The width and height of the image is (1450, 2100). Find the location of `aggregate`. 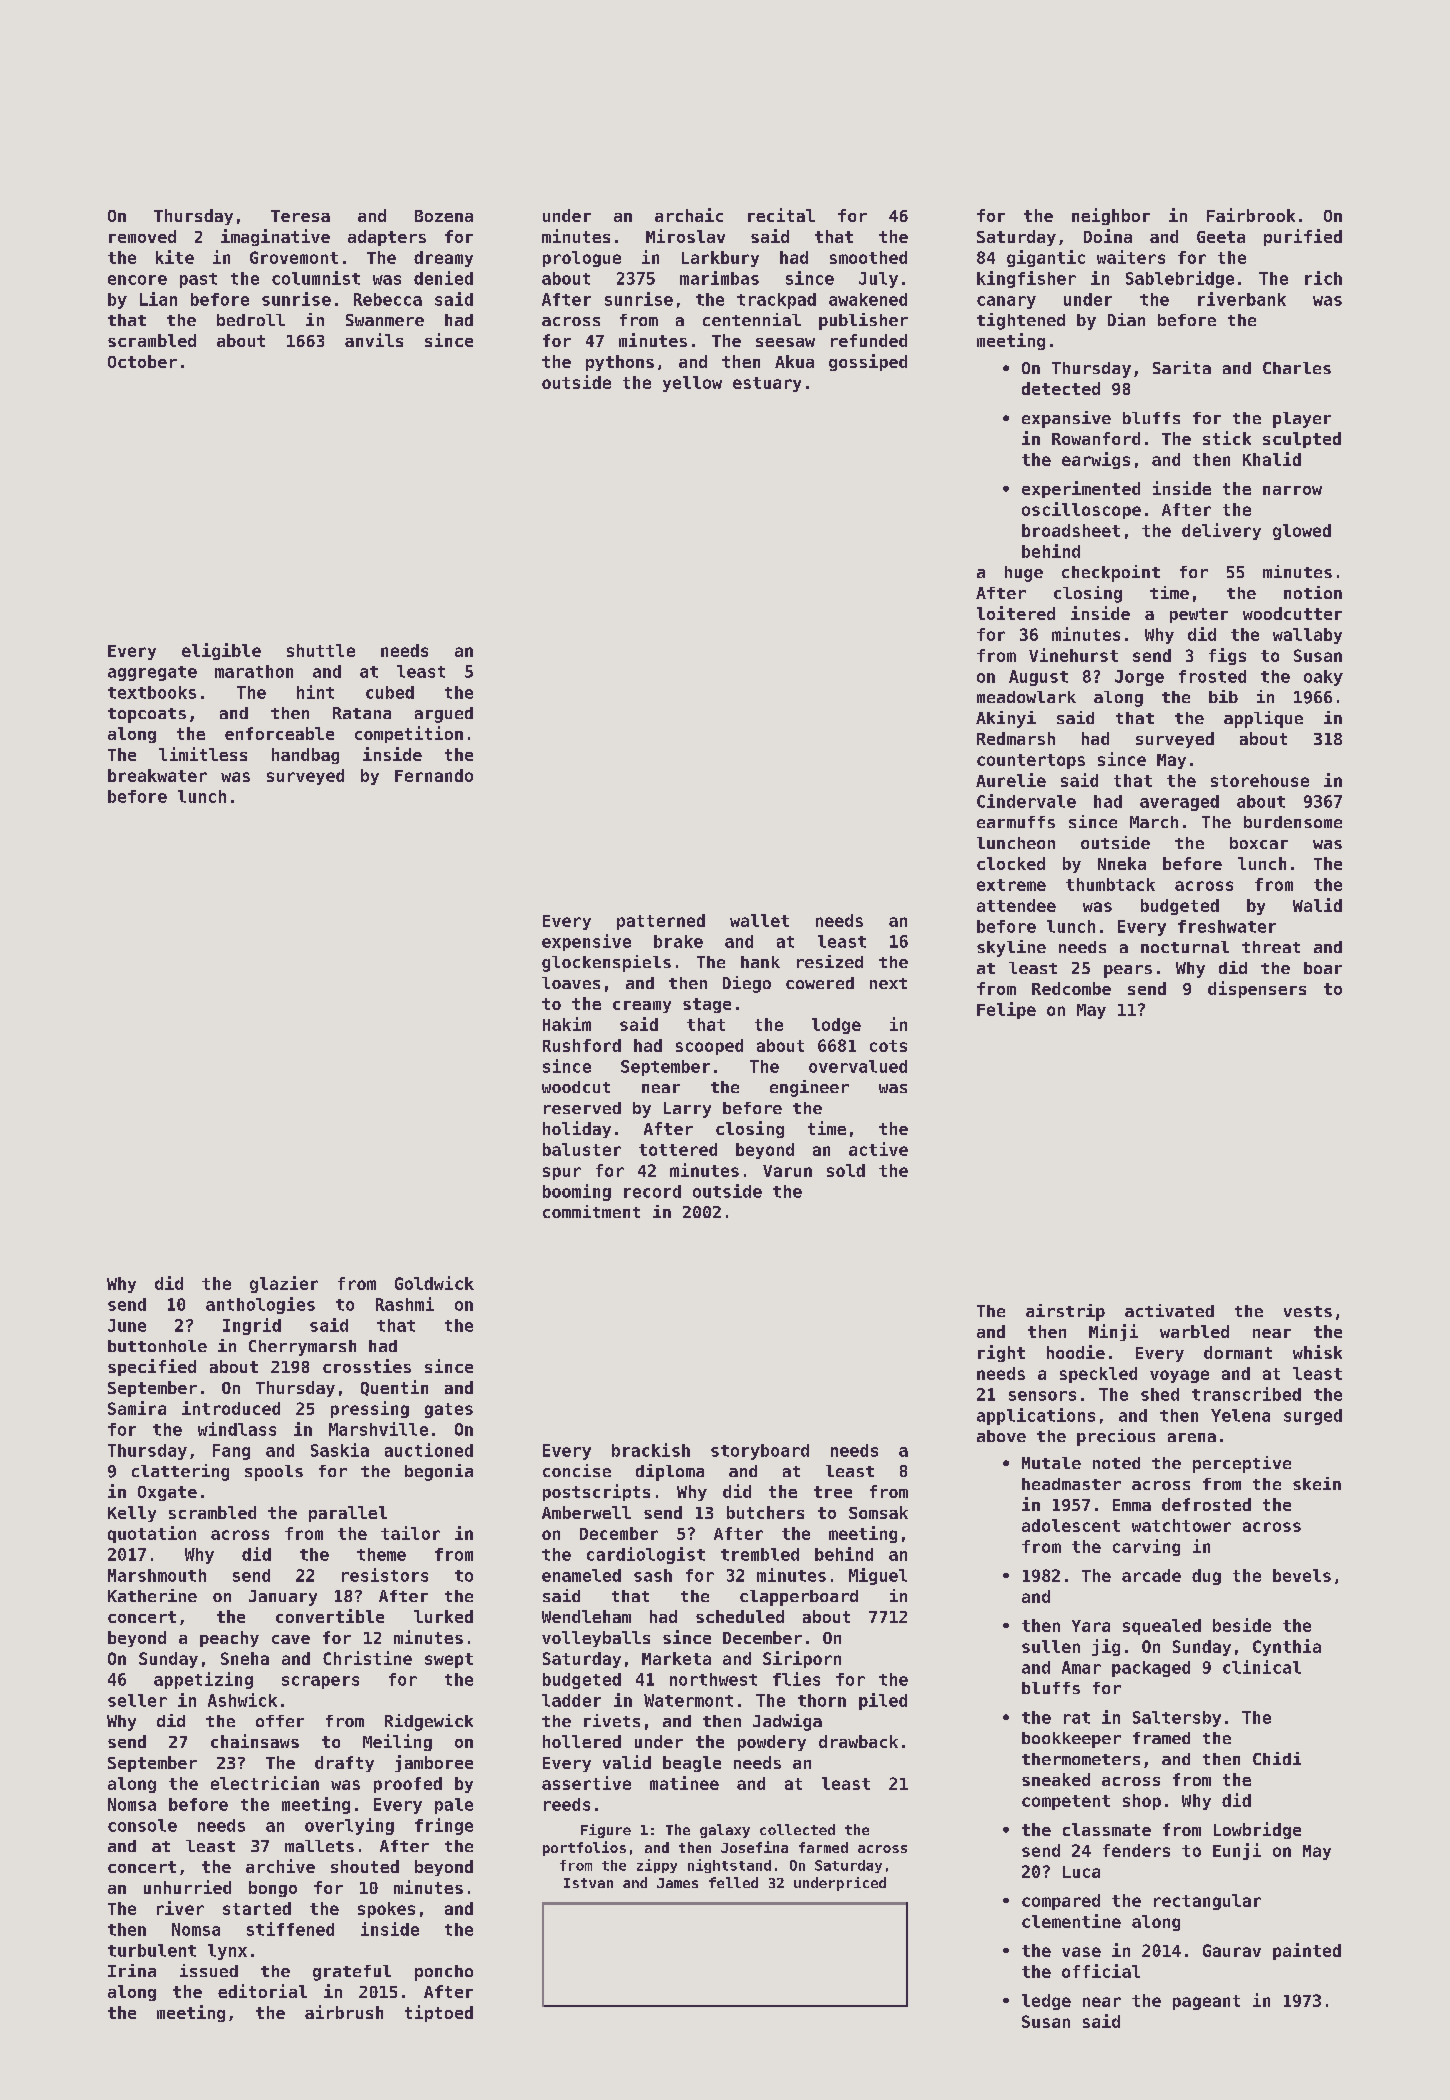

aggregate is located at coordinates (152, 673).
